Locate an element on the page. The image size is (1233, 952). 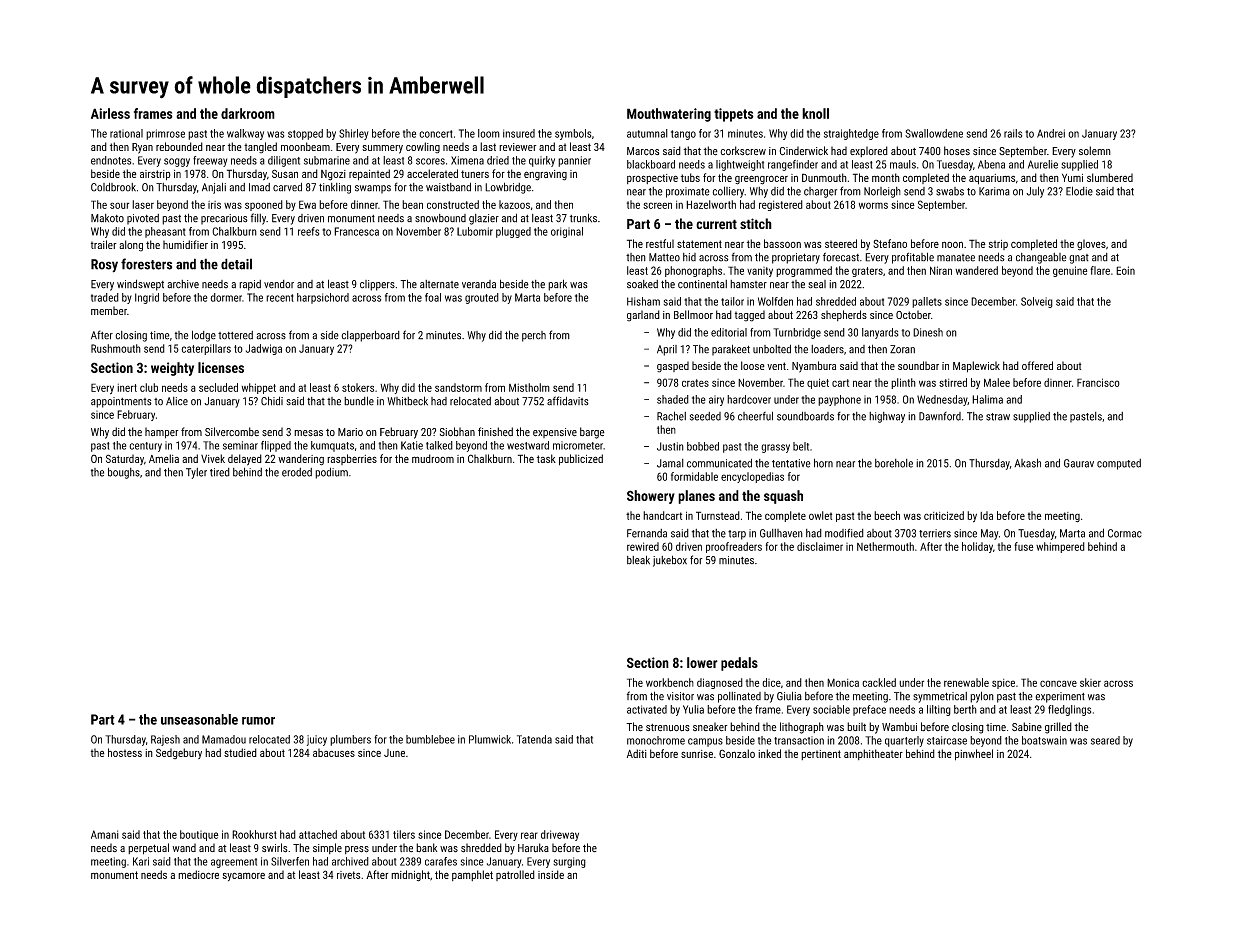
Mistholm is located at coordinates (529, 387).
